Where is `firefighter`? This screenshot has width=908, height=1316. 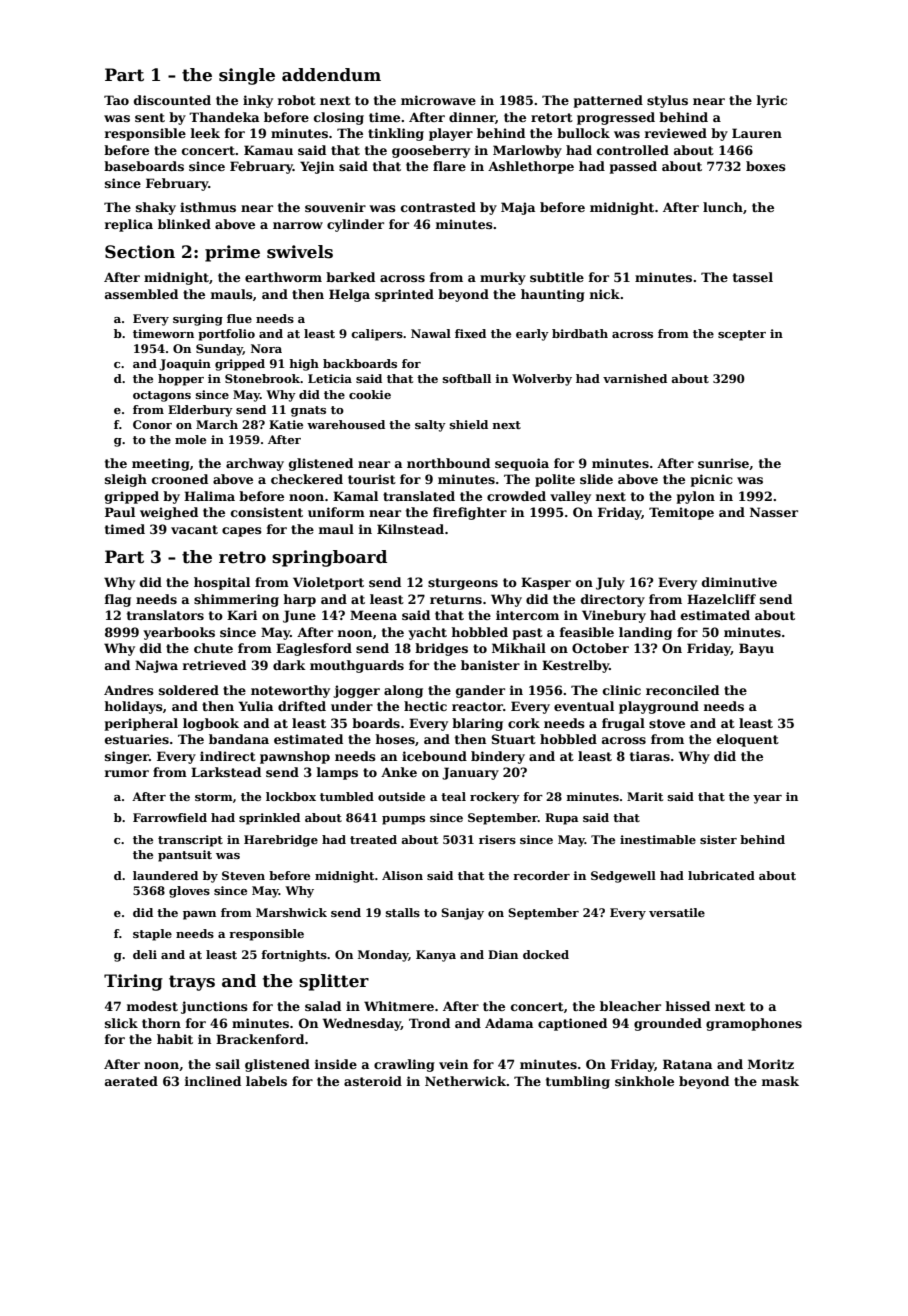 firefighter is located at coordinates (470, 513).
